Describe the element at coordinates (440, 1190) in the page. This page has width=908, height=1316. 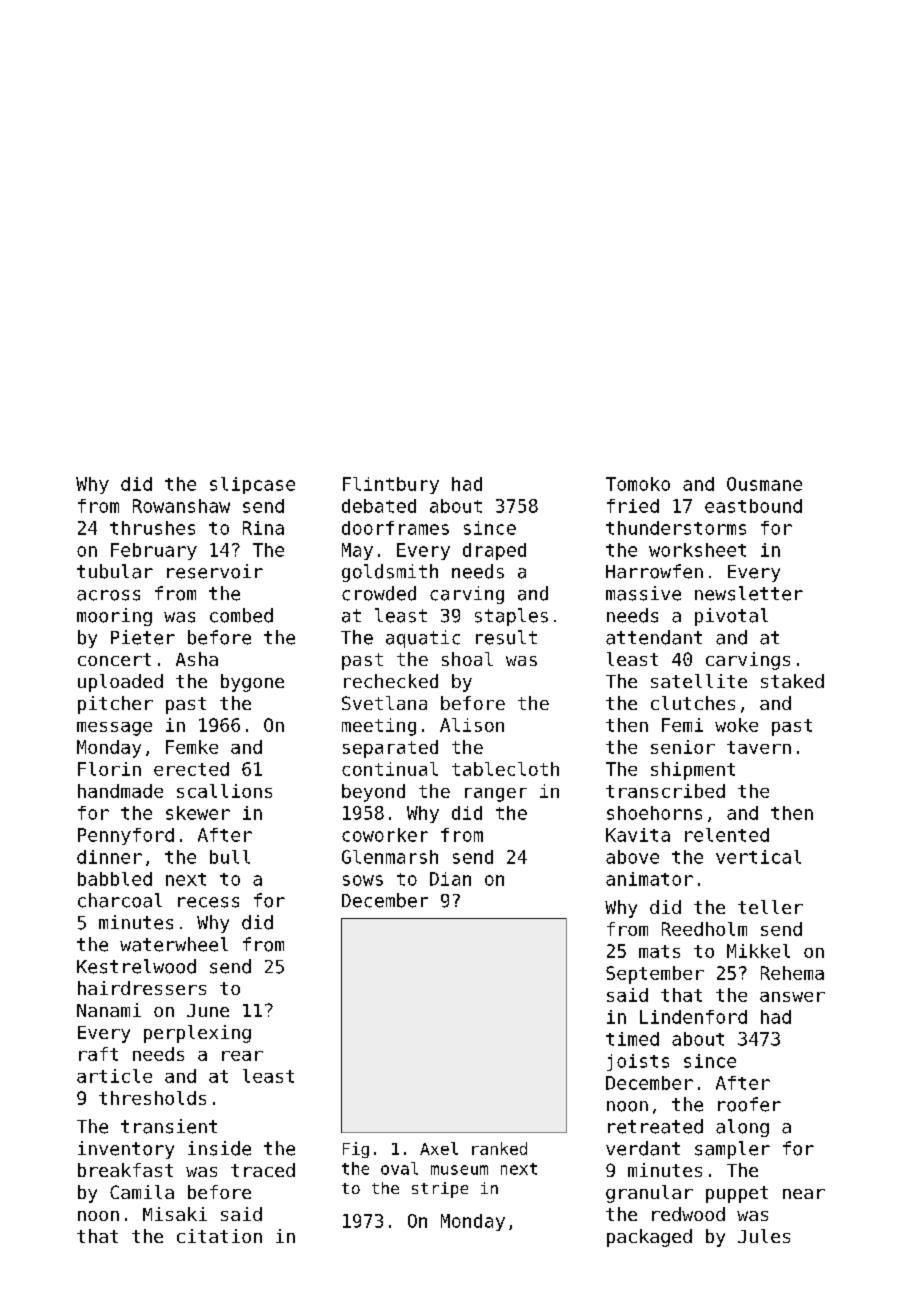
I see `stripe` at that location.
